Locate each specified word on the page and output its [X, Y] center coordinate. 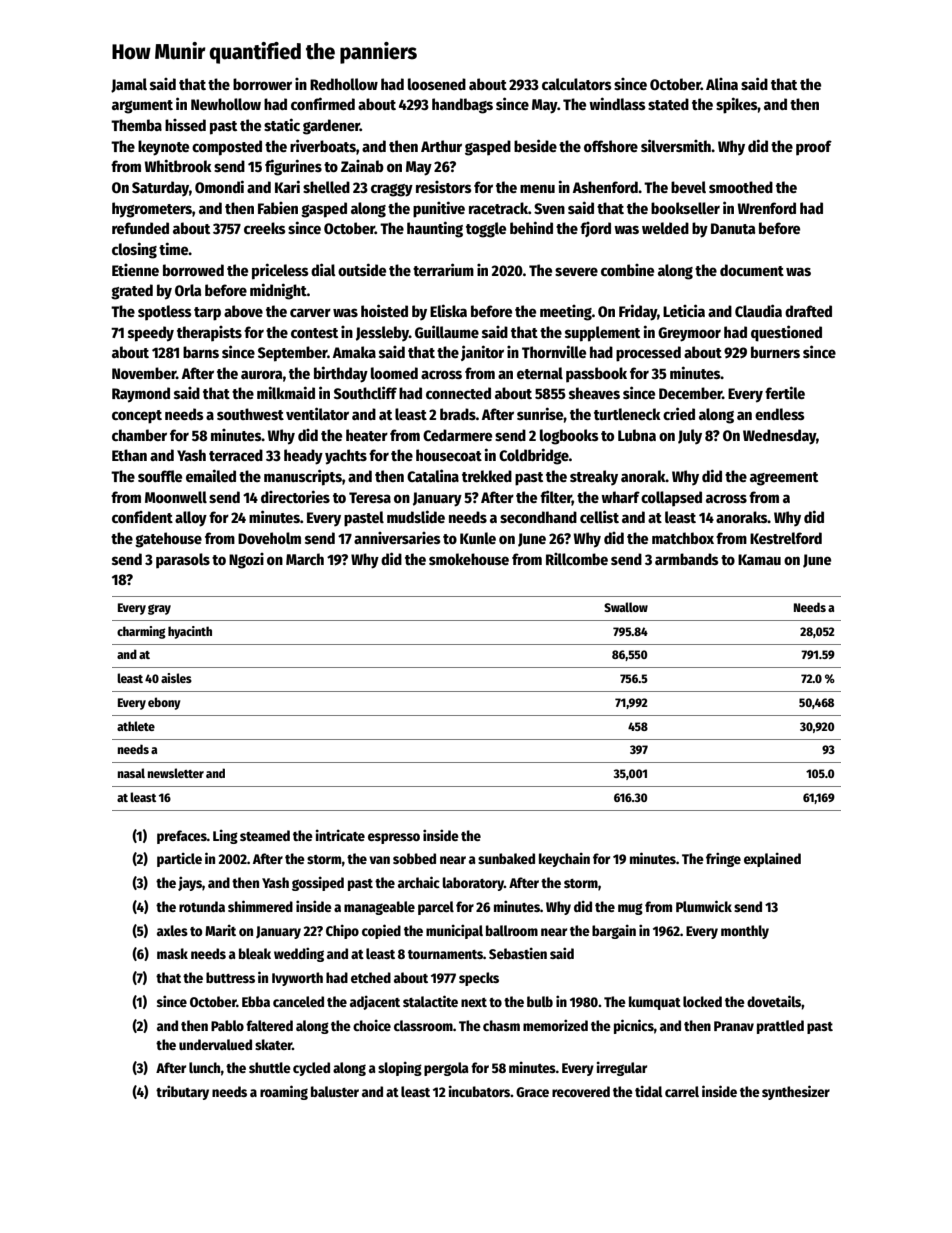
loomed [394, 373]
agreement [784, 479]
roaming [284, 1092]
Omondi [219, 186]
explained [772, 859]
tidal [649, 1091]
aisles [176, 678]
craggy [392, 190]
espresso [394, 838]
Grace [532, 1092]
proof [814, 148]
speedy [151, 334]
